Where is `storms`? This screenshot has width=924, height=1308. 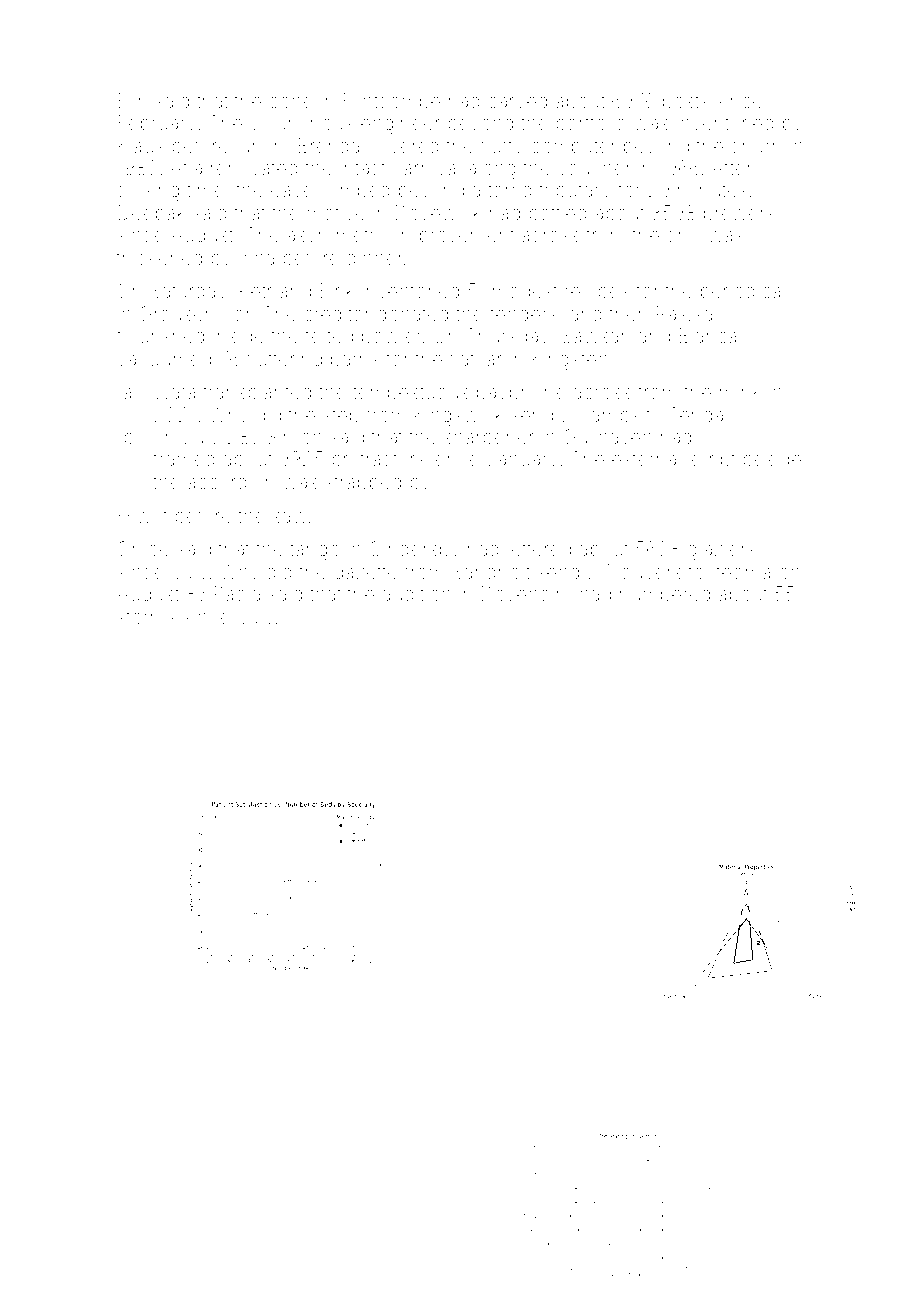 storms is located at coordinates (147, 617).
